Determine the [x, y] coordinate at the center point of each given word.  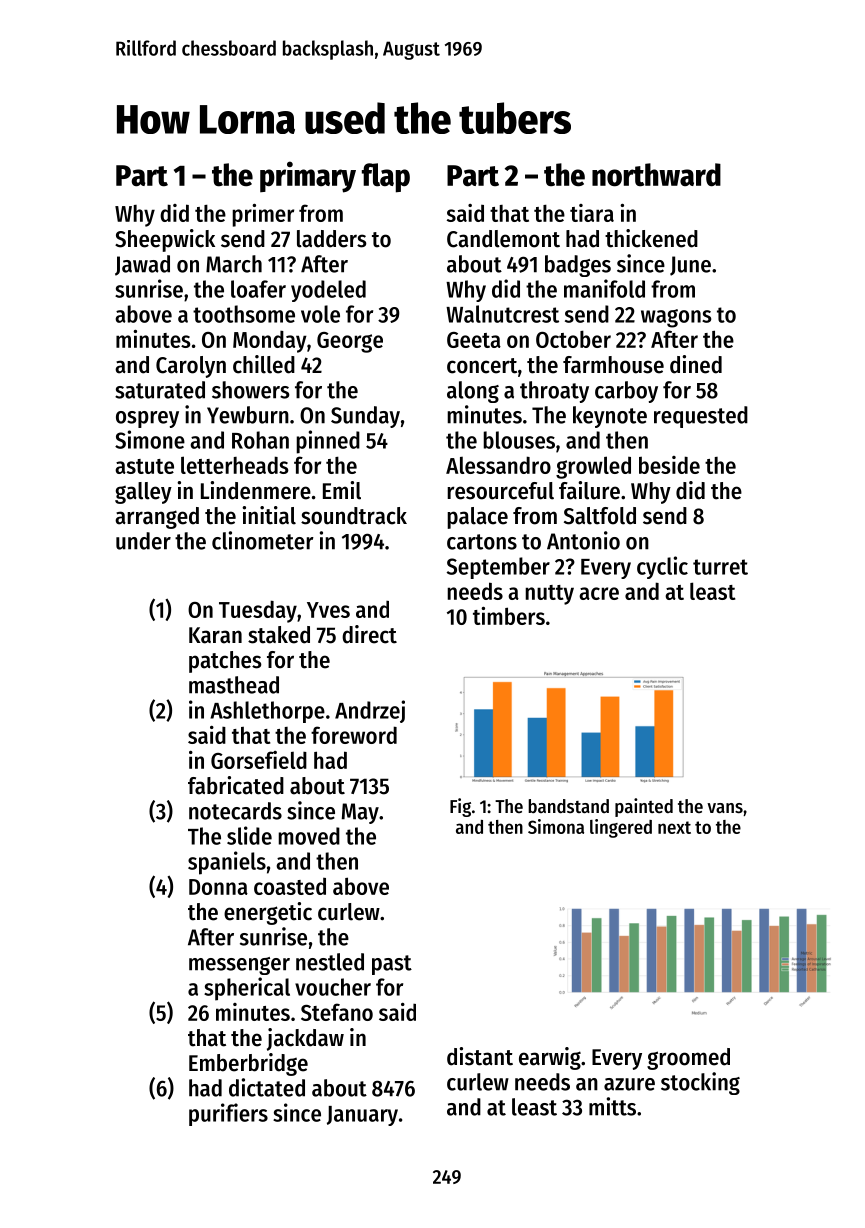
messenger [239, 966]
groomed [688, 1059]
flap [386, 178]
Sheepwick [165, 240]
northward [656, 175]
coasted [290, 886]
